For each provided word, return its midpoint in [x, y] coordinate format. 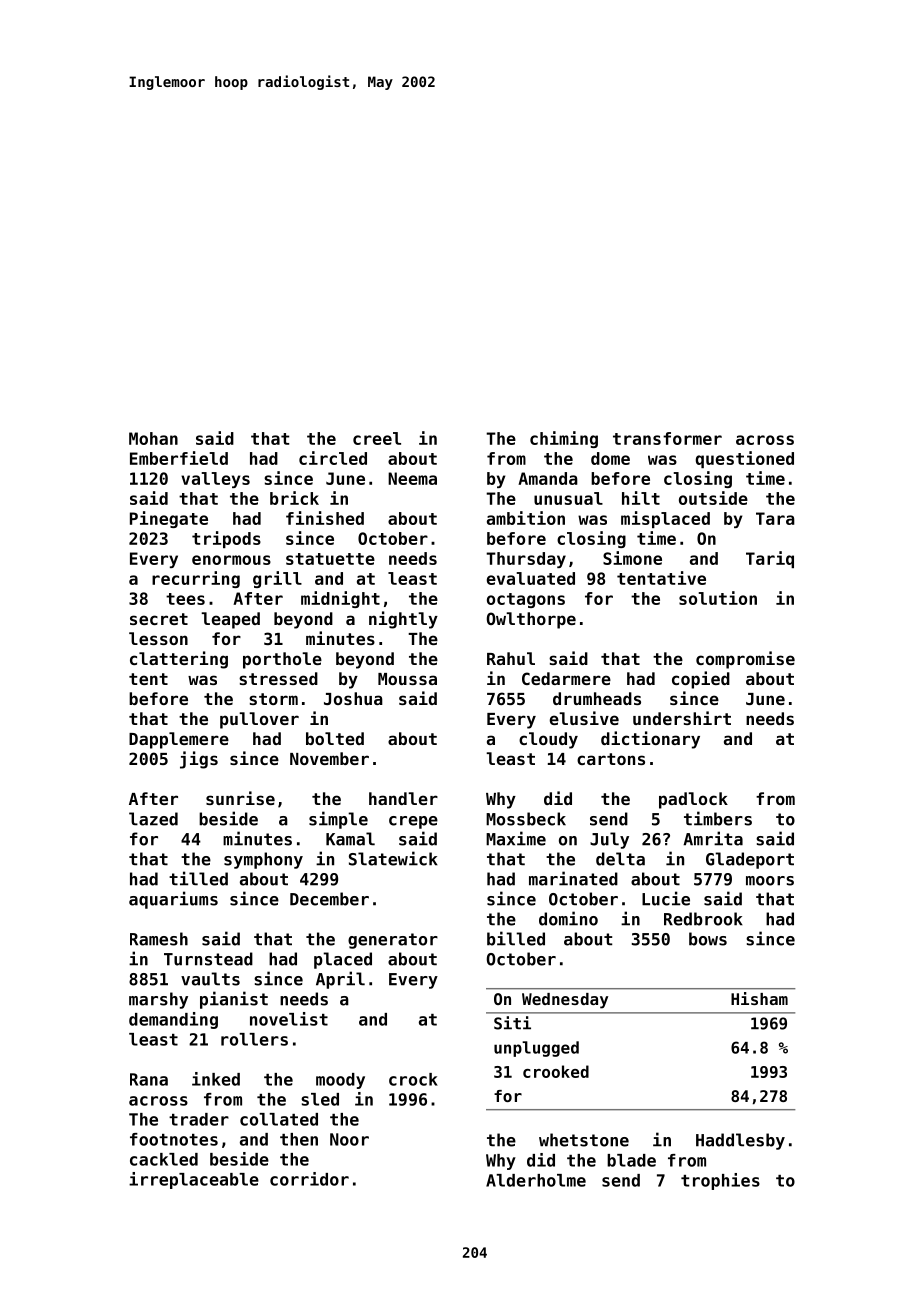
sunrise [240, 798]
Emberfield [179, 458]
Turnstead [208, 959]
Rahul [511, 658]
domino [568, 918]
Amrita [713, 838]
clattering [179, 660]
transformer [667, 438]
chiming [564, 439]
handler [403, 798]
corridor [309, 1179]
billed [516, 938]
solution [718, 598]
